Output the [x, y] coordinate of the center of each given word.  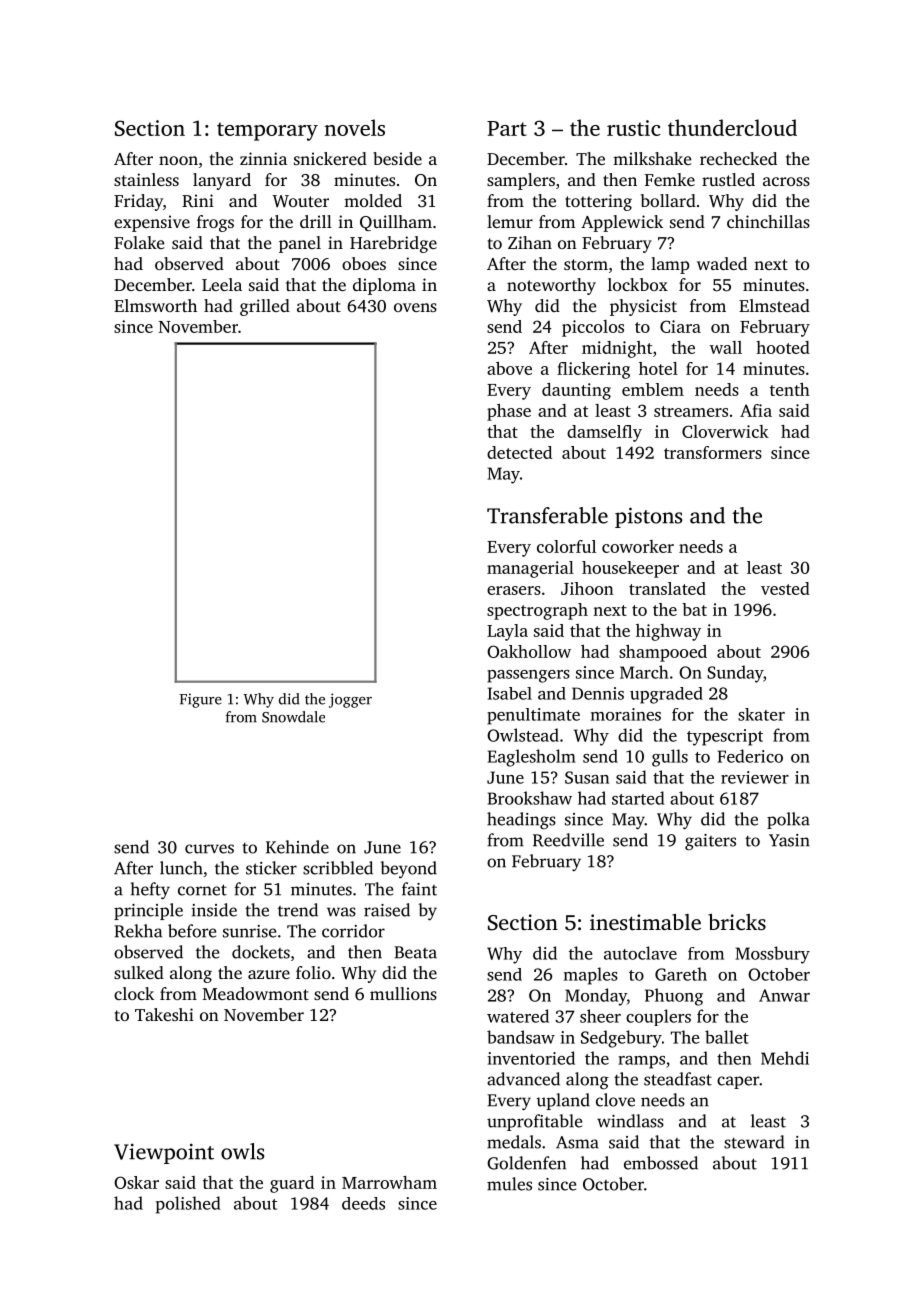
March [644, 672]
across [786, 181]
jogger [350, 700]
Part [507, 128]
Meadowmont [256, 993]
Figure [200, 700]
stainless [146, 179]
